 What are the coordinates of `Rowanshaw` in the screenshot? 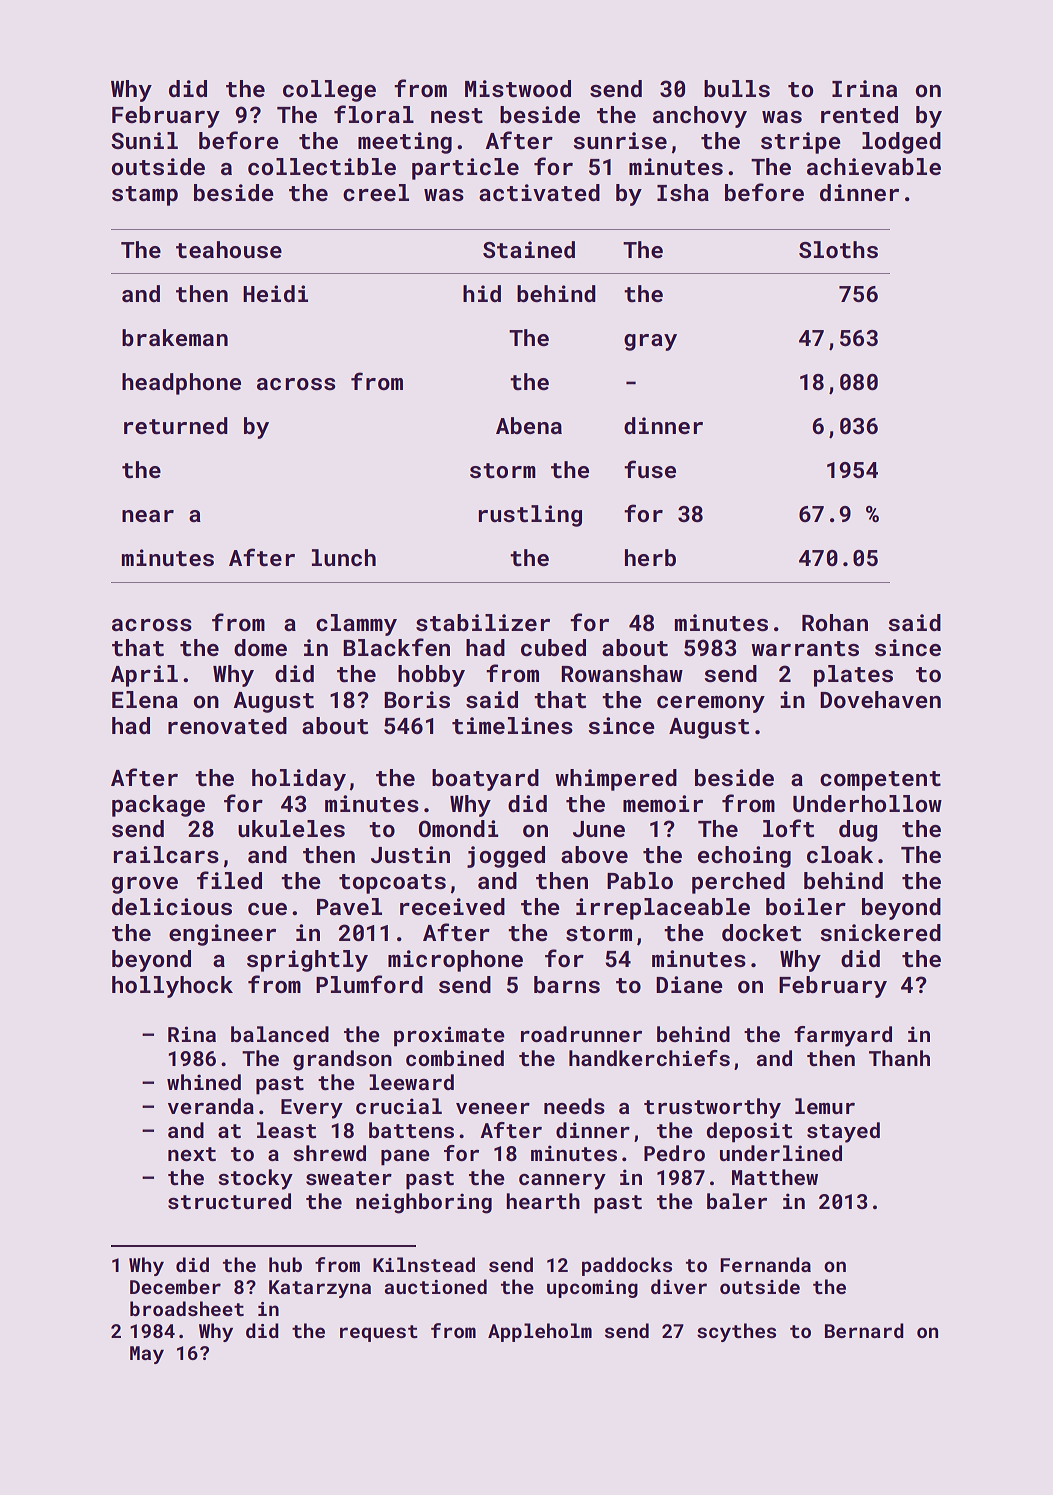 It's located at (622, 673).
